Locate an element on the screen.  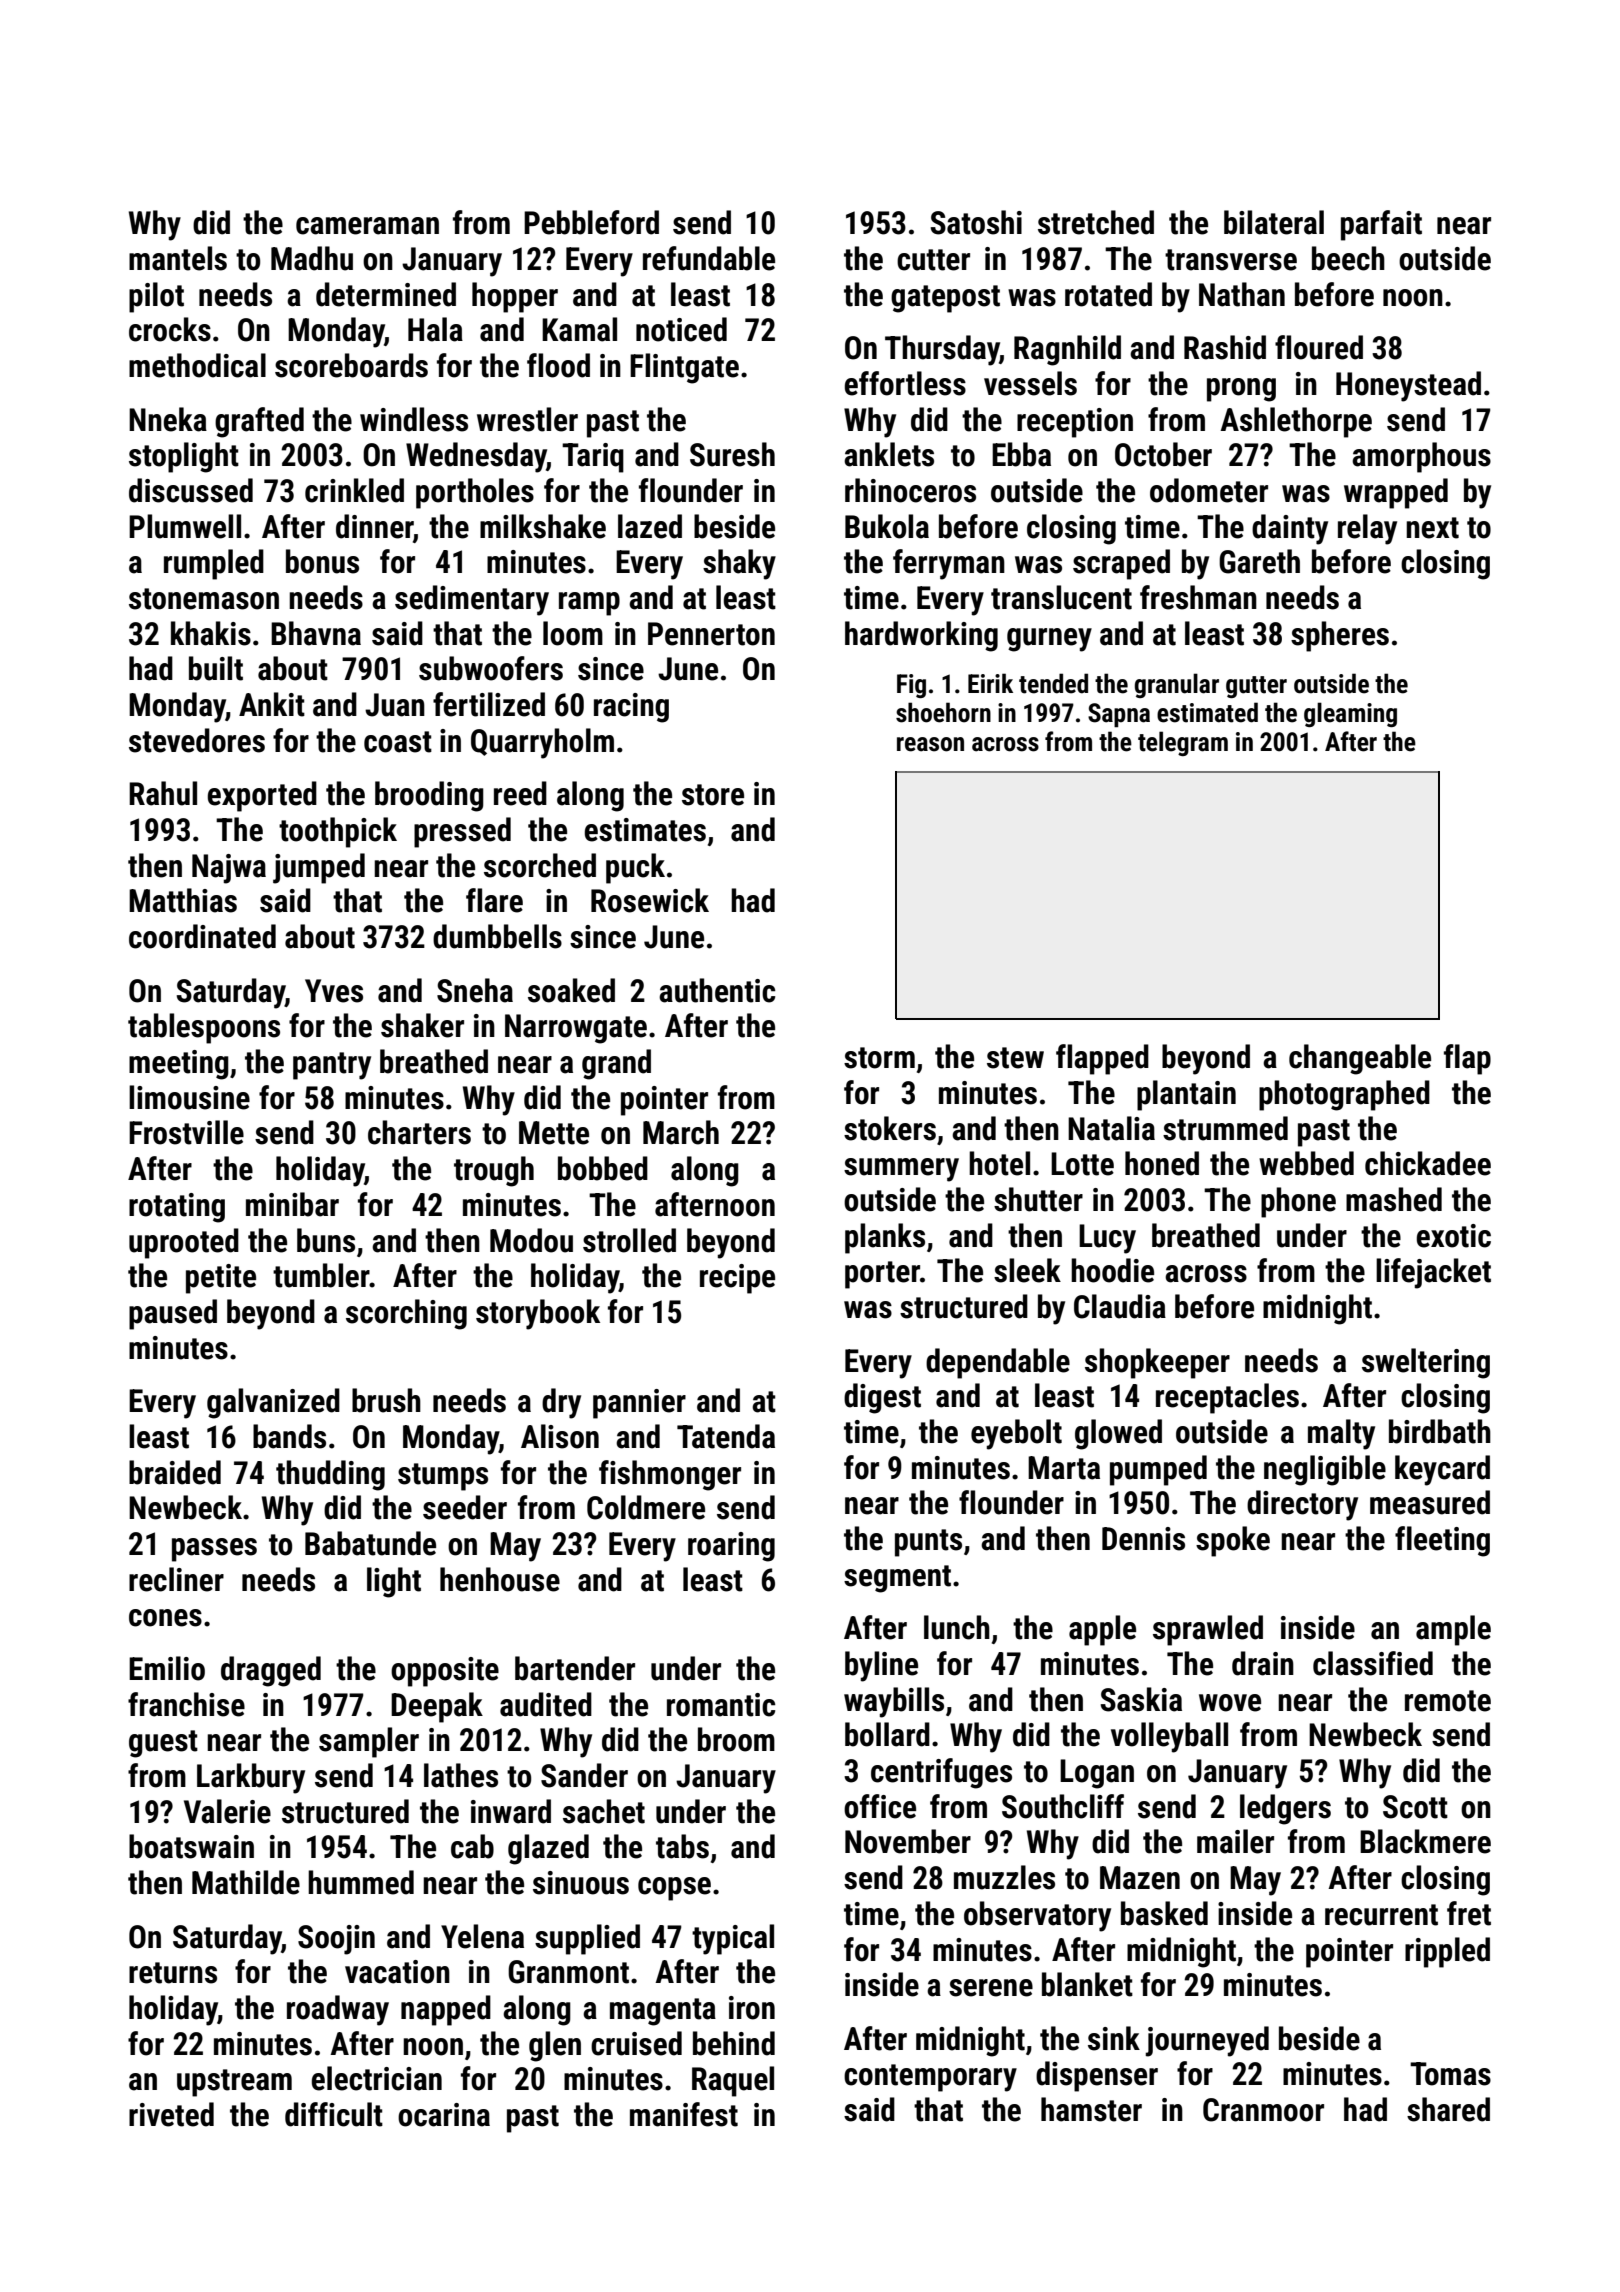
Modou is located at coordinates (531, 1240).
